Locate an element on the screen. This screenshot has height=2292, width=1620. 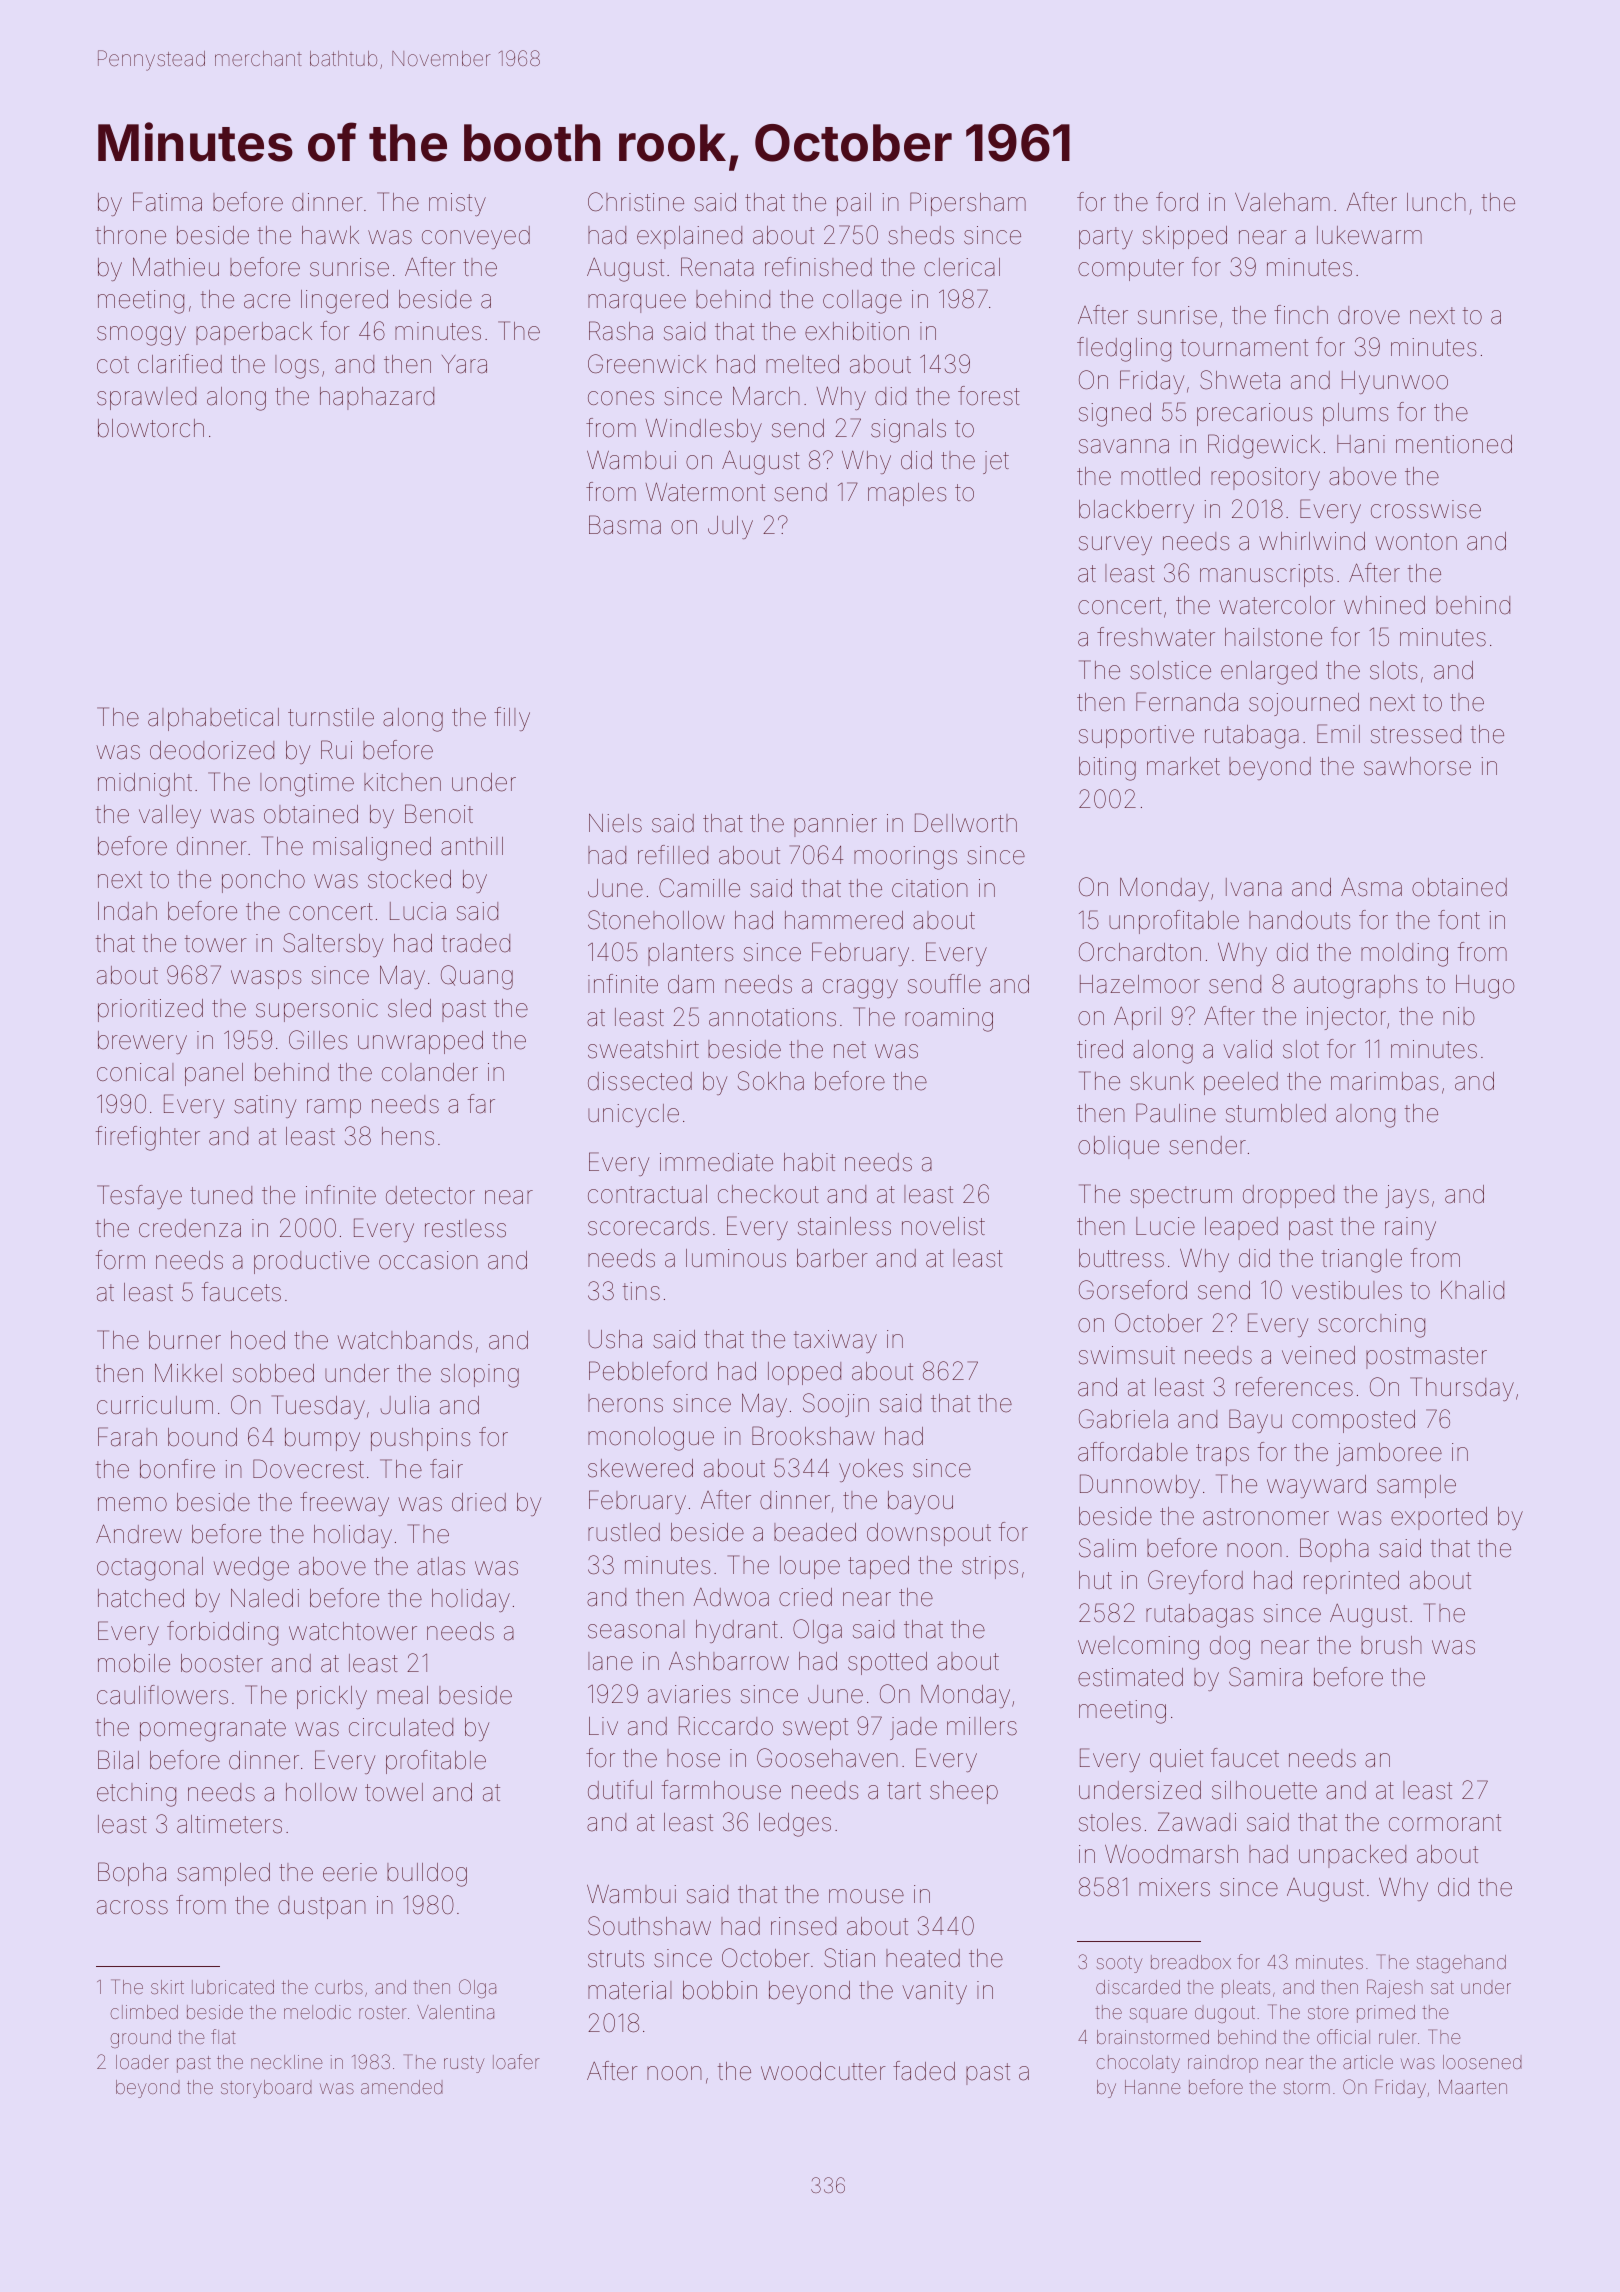
Valentina is located at coordinates (455, 2012).
